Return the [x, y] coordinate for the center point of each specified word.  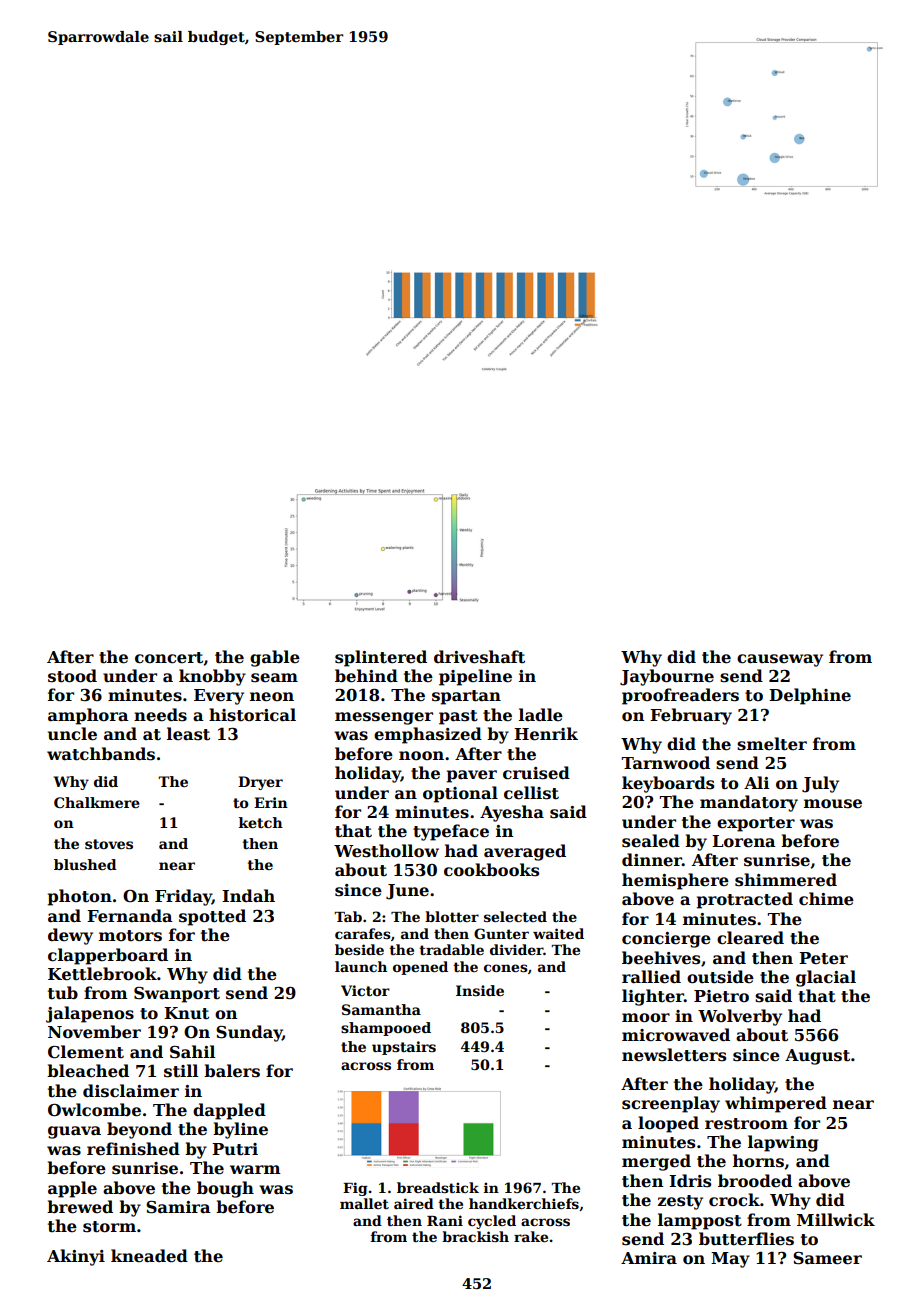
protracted [745, 900]
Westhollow [386, 851]
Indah [248, 895]
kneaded [149, 1256]
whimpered [776, 1104]
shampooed [386, 1029]
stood [72, 676]
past [458, 717]
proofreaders [680, 696]
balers [232, 1071]
